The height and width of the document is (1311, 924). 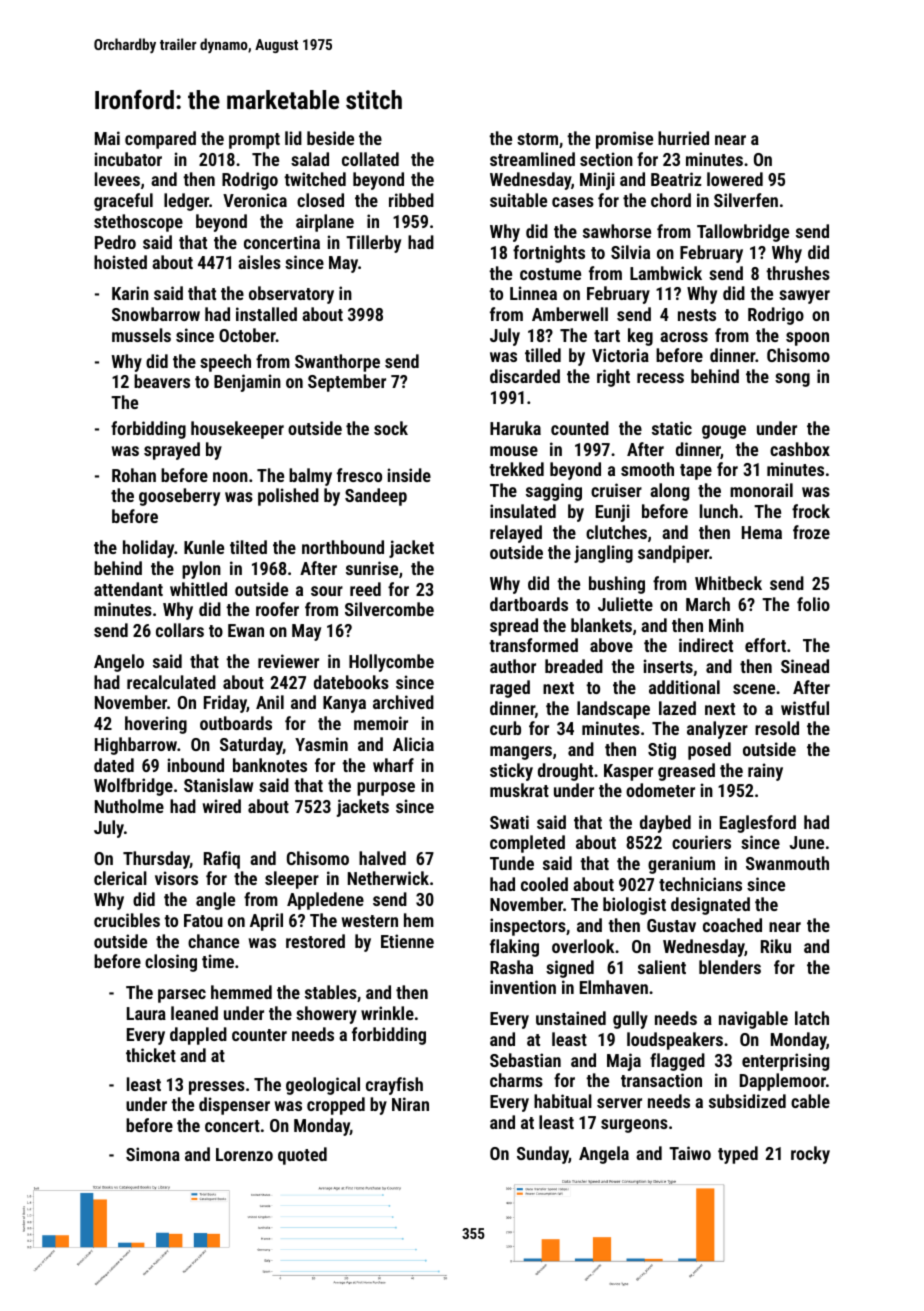 What do you see at coordinates (683, 138) in the document?
I see `hurried` at bounding box center [683, 138].
